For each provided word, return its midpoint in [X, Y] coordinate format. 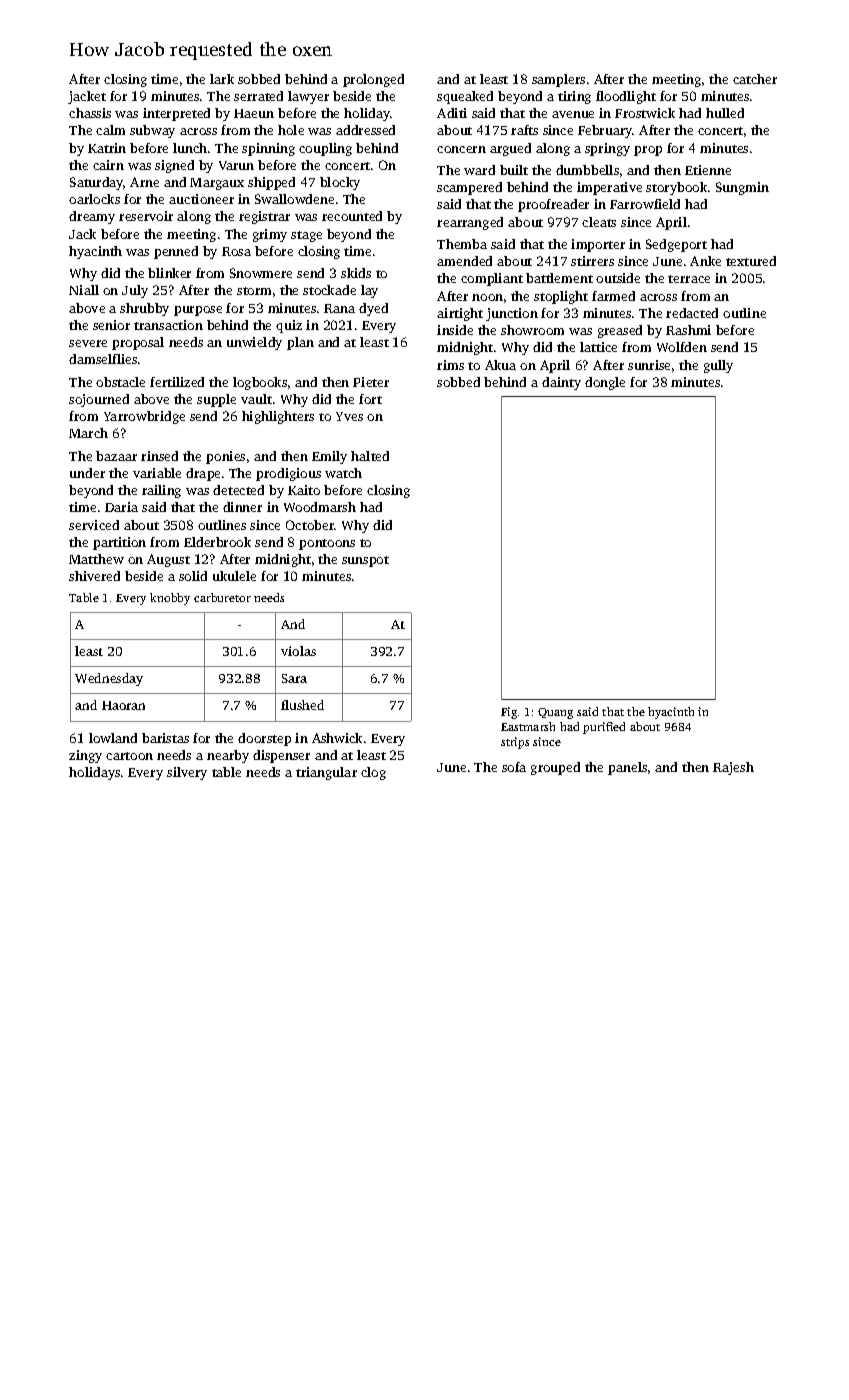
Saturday [96, 183]
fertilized [177, 382]
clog [373, 773]
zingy [85, 756]
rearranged [470, 223]
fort [370, 399]
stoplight [561, 297]
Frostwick [645, 113]
